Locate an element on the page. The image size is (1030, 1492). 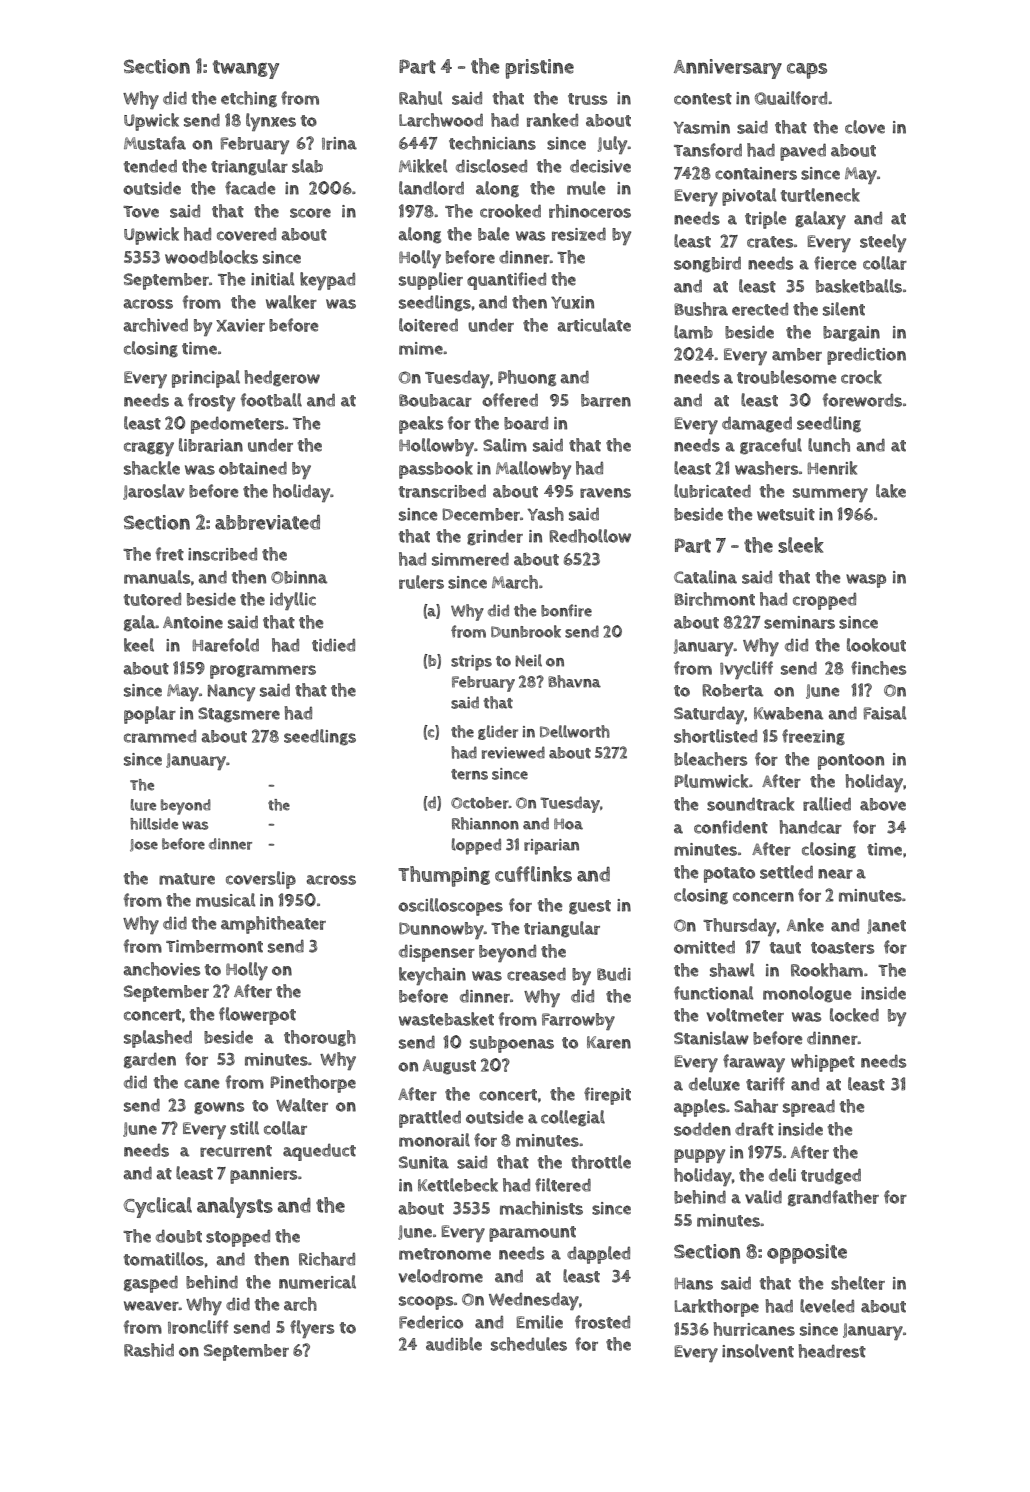
August is located at coordinates (449, 1067).
